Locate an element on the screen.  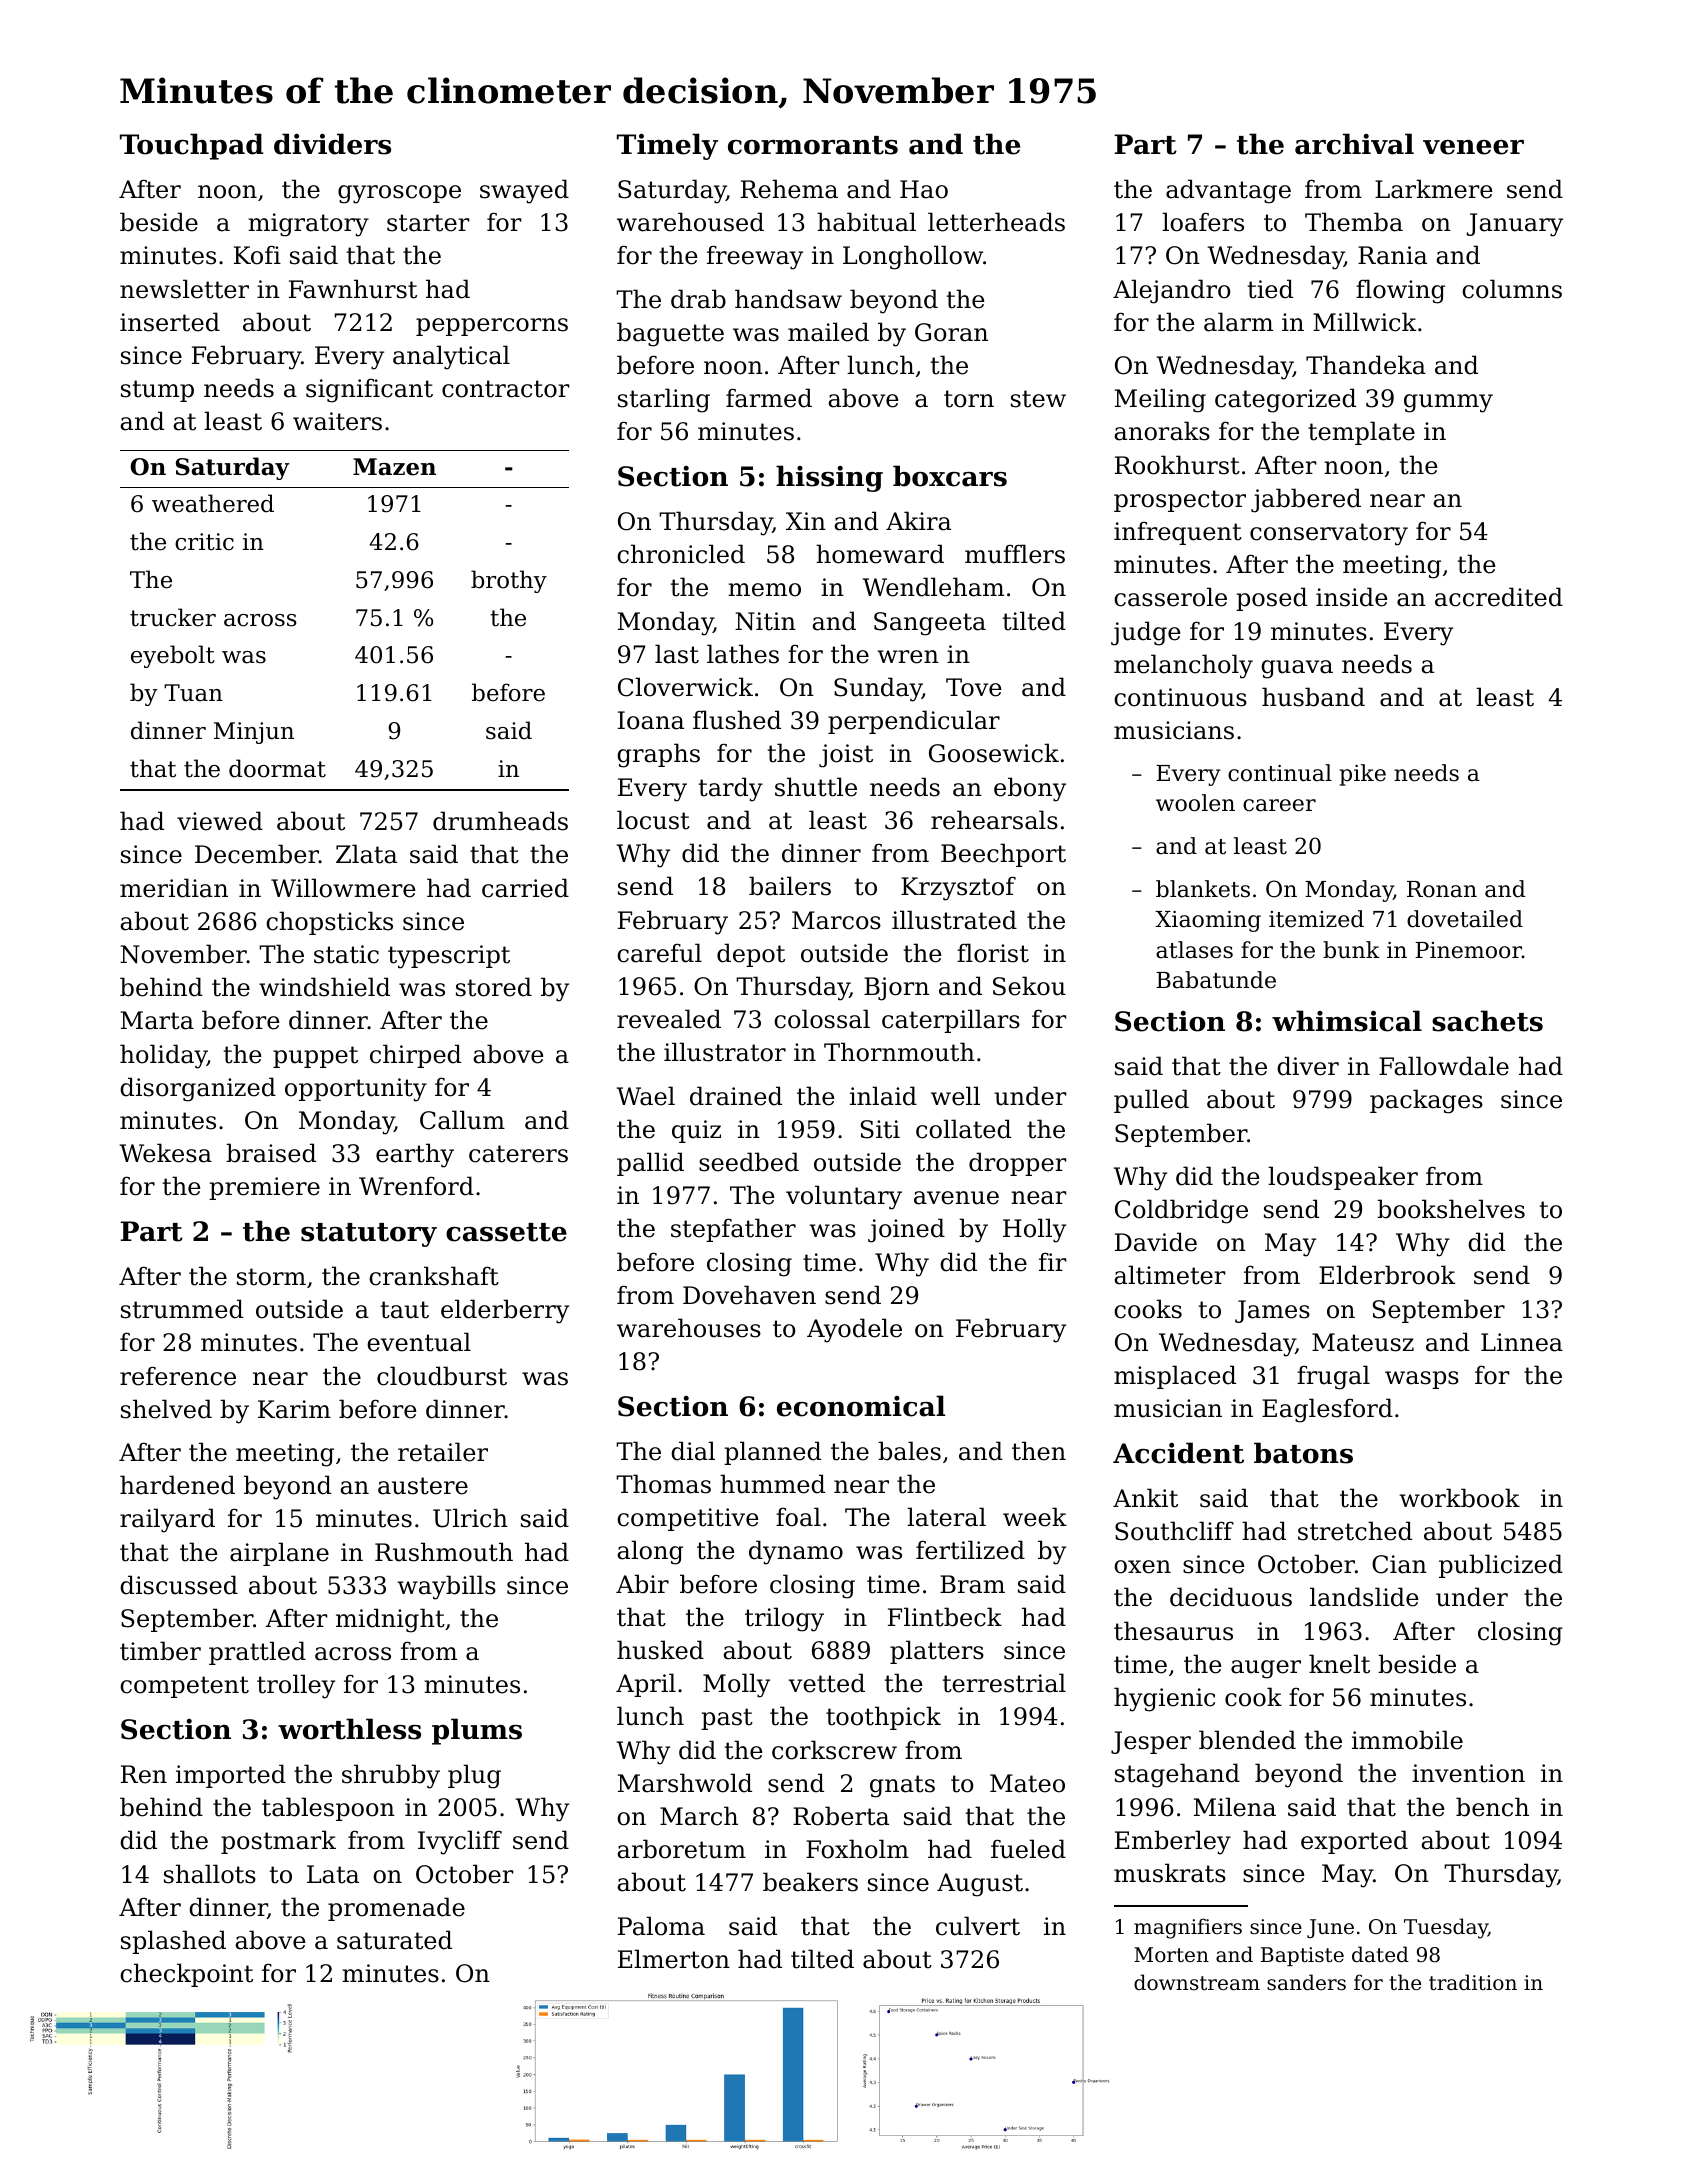
splashed is located at coordinates (173, 1942).
